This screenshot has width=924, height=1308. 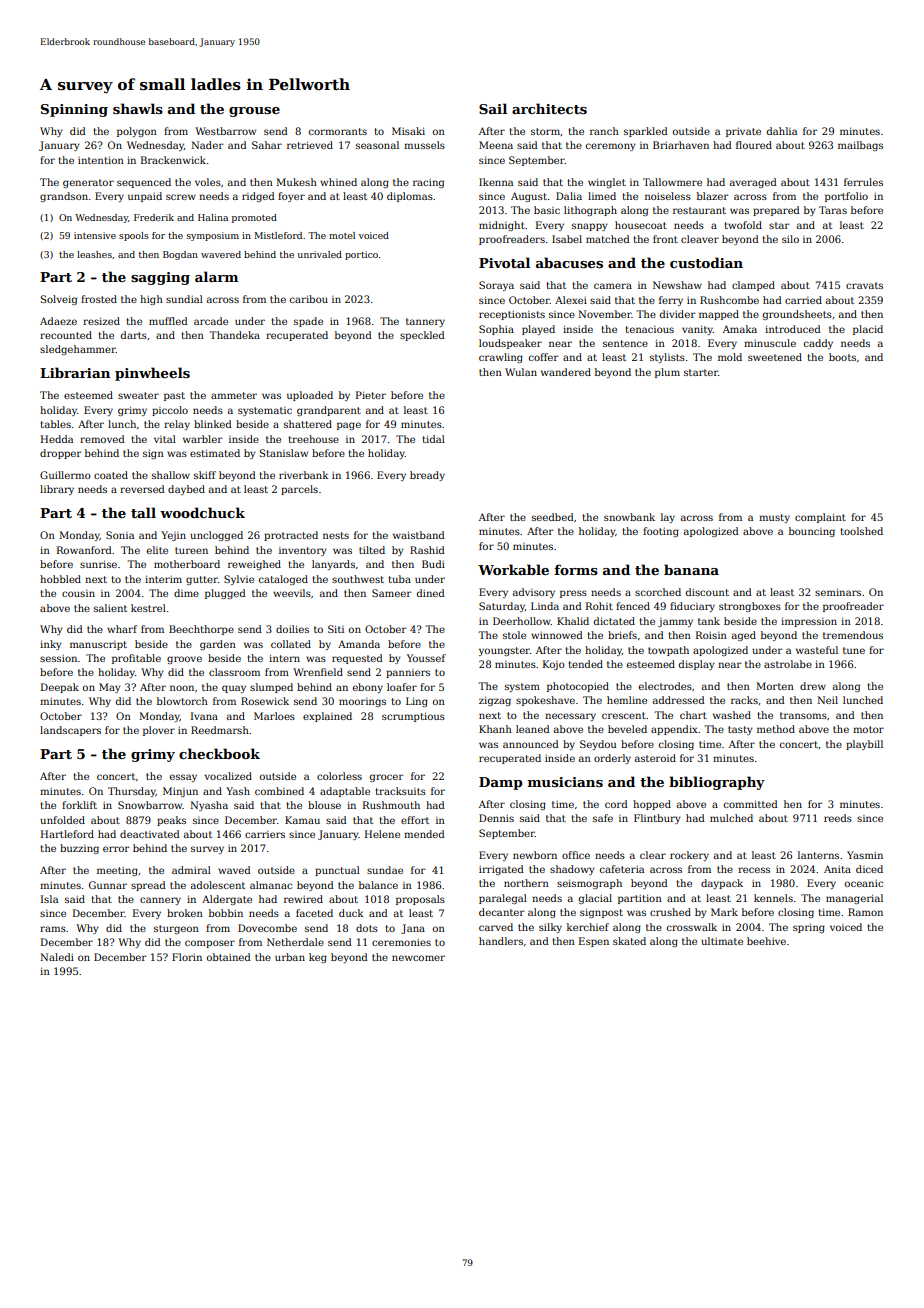 What do you see at coordinates (418, 958) in the screenshot?
I see `newcomer` at bounding box center [418, 958].
